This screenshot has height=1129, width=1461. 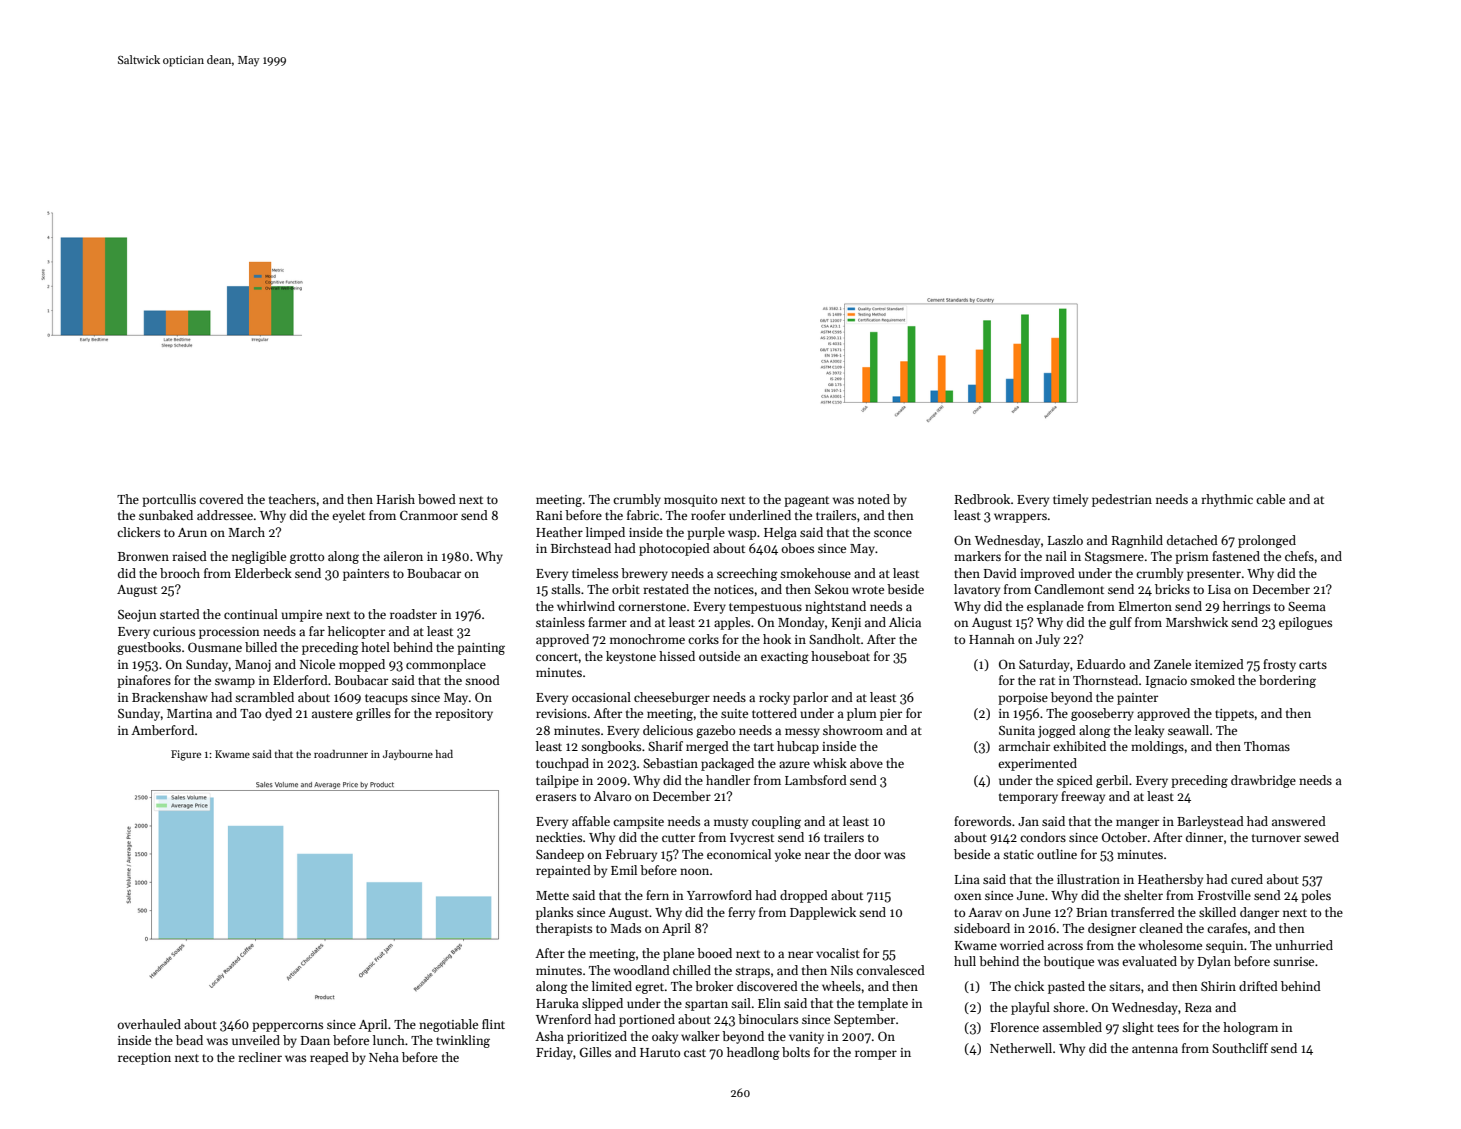 I want to click on concert, so click(x=557, y=657).
